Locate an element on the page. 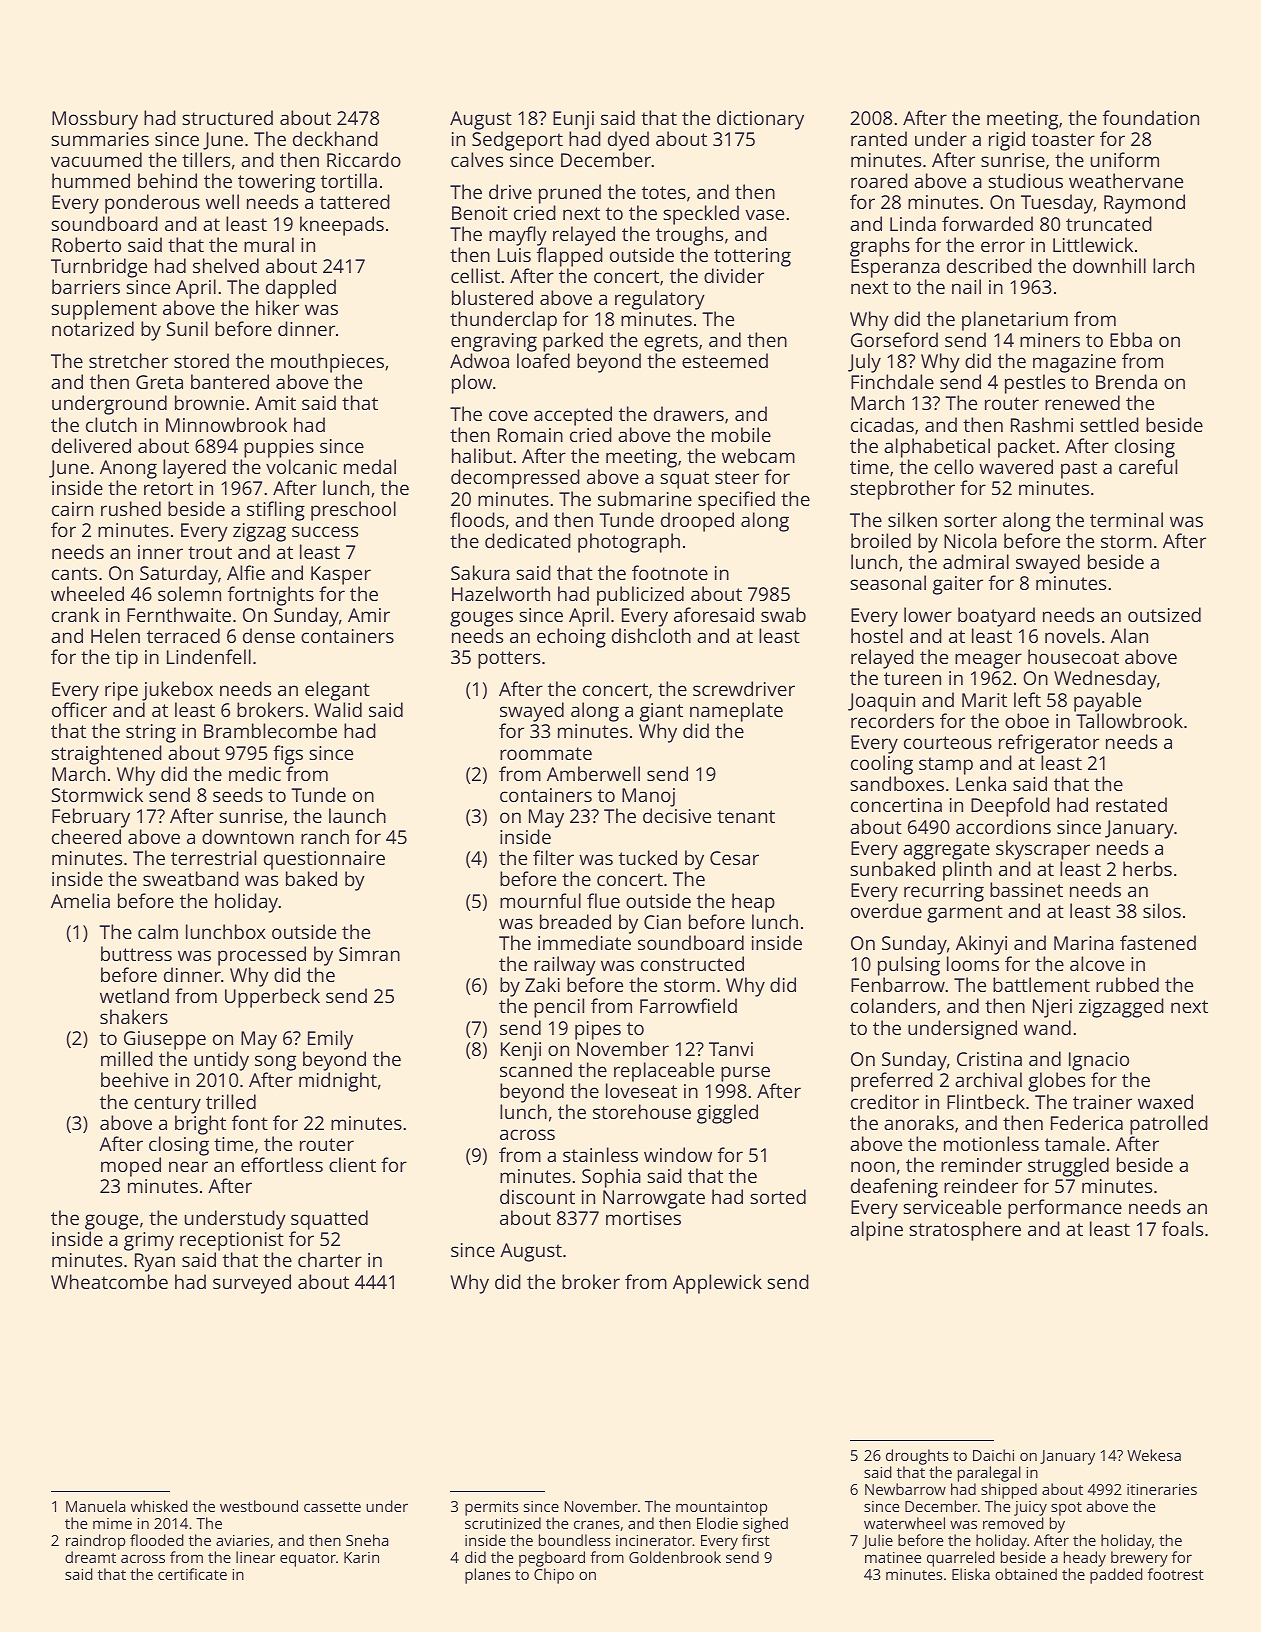 This image has height=1632, width=1261. Chipo is located at coordinates (554, 1576).
